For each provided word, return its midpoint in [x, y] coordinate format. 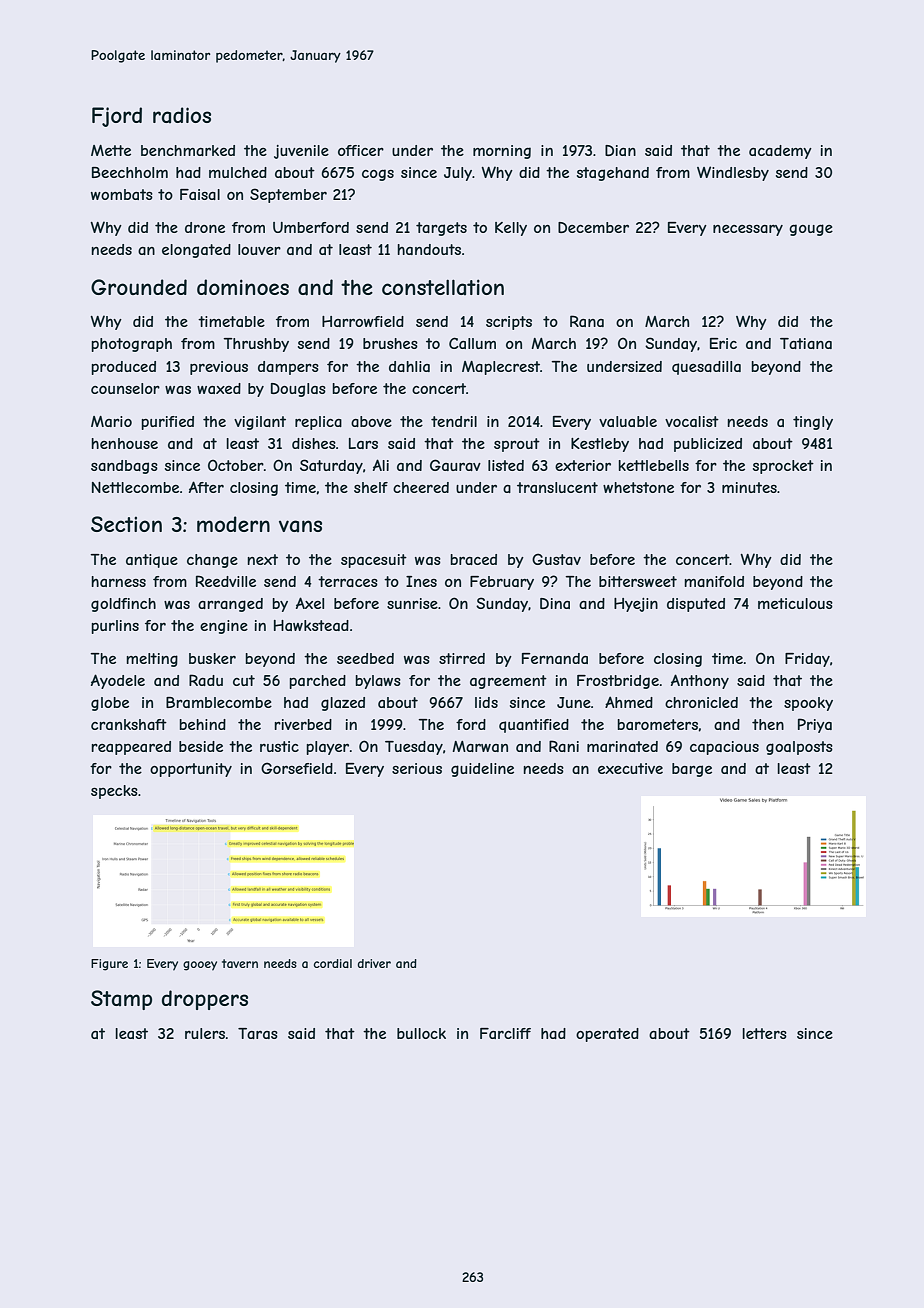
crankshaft [129, 724]
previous [219, 368]
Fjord [117, 117]
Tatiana [806, 343]
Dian [620, 150]
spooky [808, 704]
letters [764, 1033]
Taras [258, 1033]
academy [780, 152]
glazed [343, 704]
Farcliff [505, 1033]
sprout [517, 445]
